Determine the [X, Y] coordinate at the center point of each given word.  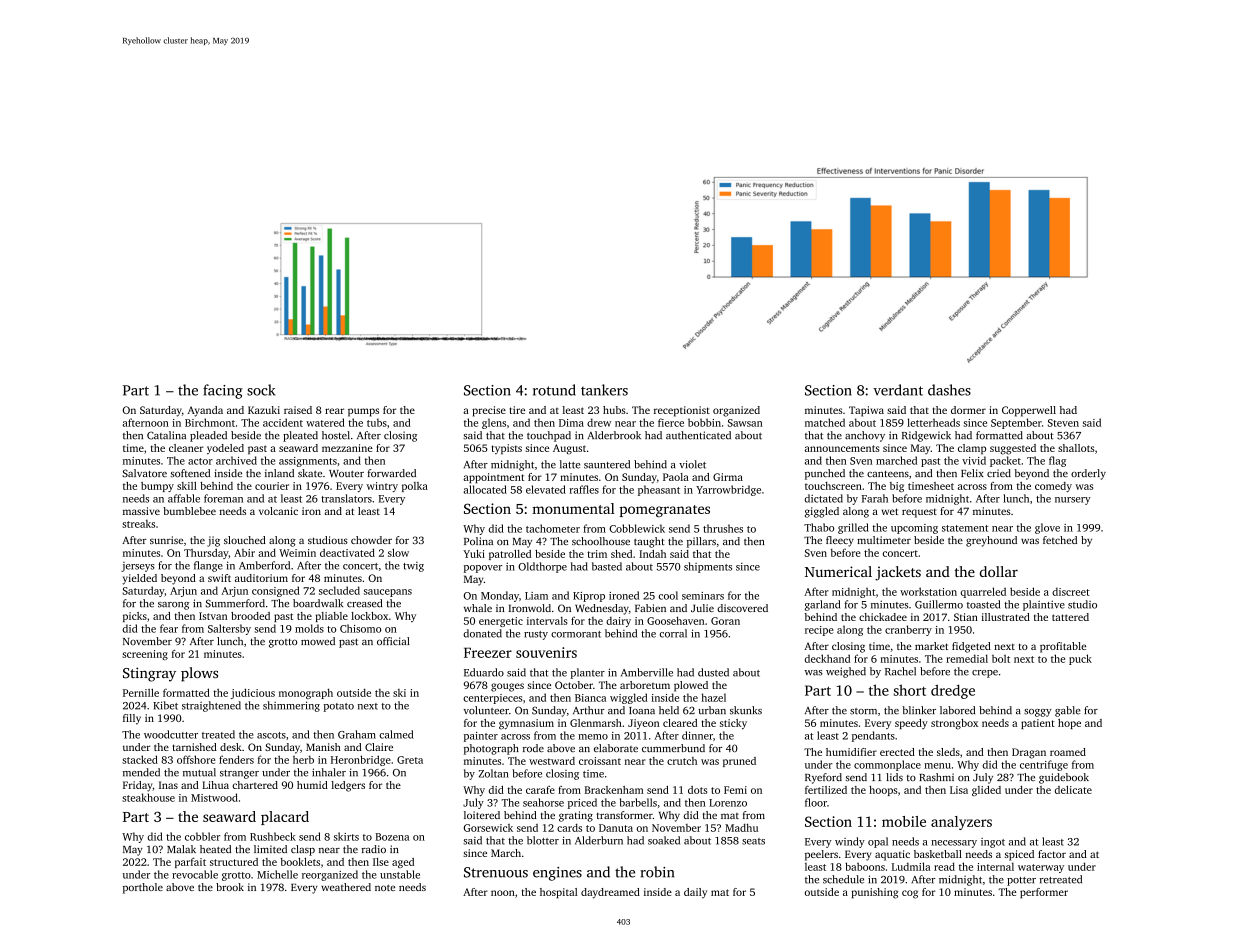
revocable [195, 874]
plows [199, 674]
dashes [949, 390]
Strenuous [496, 872]
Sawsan [745, 423]
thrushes [723, 528]
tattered [1070, 617]
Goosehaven [675, 620]
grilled [853, 528]
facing [223, 391]
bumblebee [189, 511]
